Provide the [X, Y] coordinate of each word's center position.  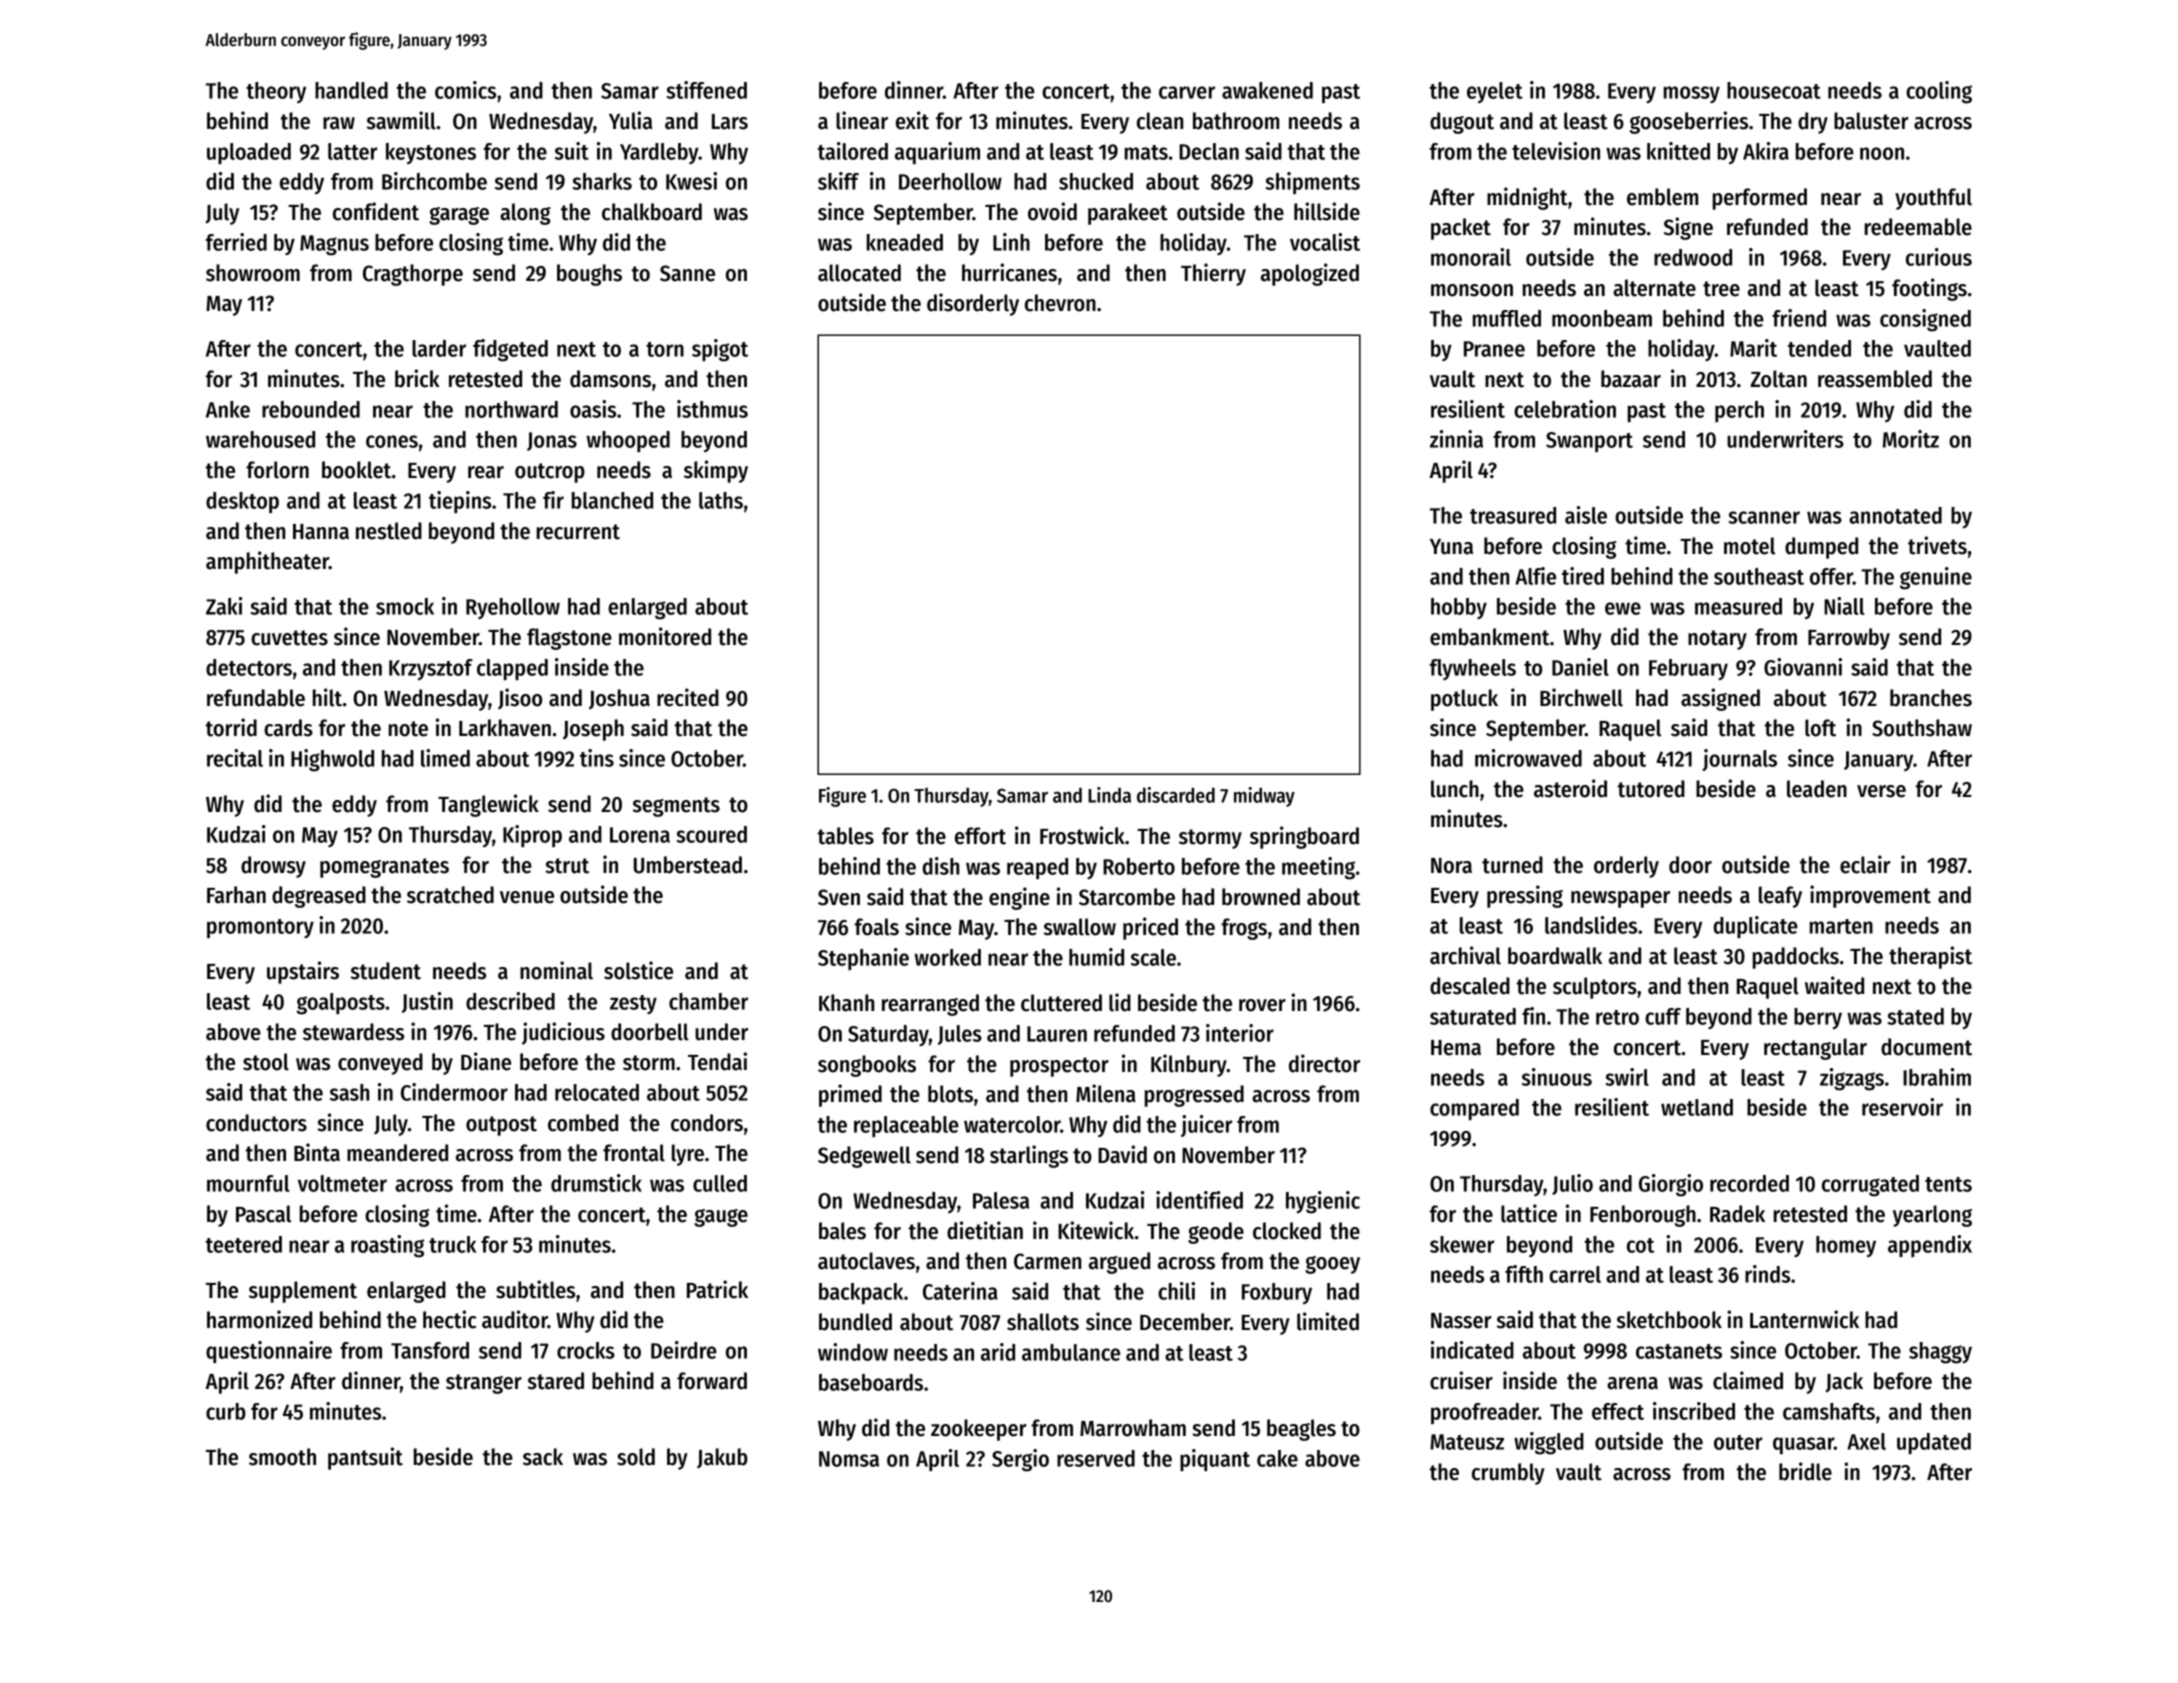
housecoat [1774, 90]
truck [452, 1244]
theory [276, 92]
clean [1160, 121]
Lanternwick [1804, 1319]
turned [1512, 865]
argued [1119, 1263]
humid [1096, 957]
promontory [260, 928]
